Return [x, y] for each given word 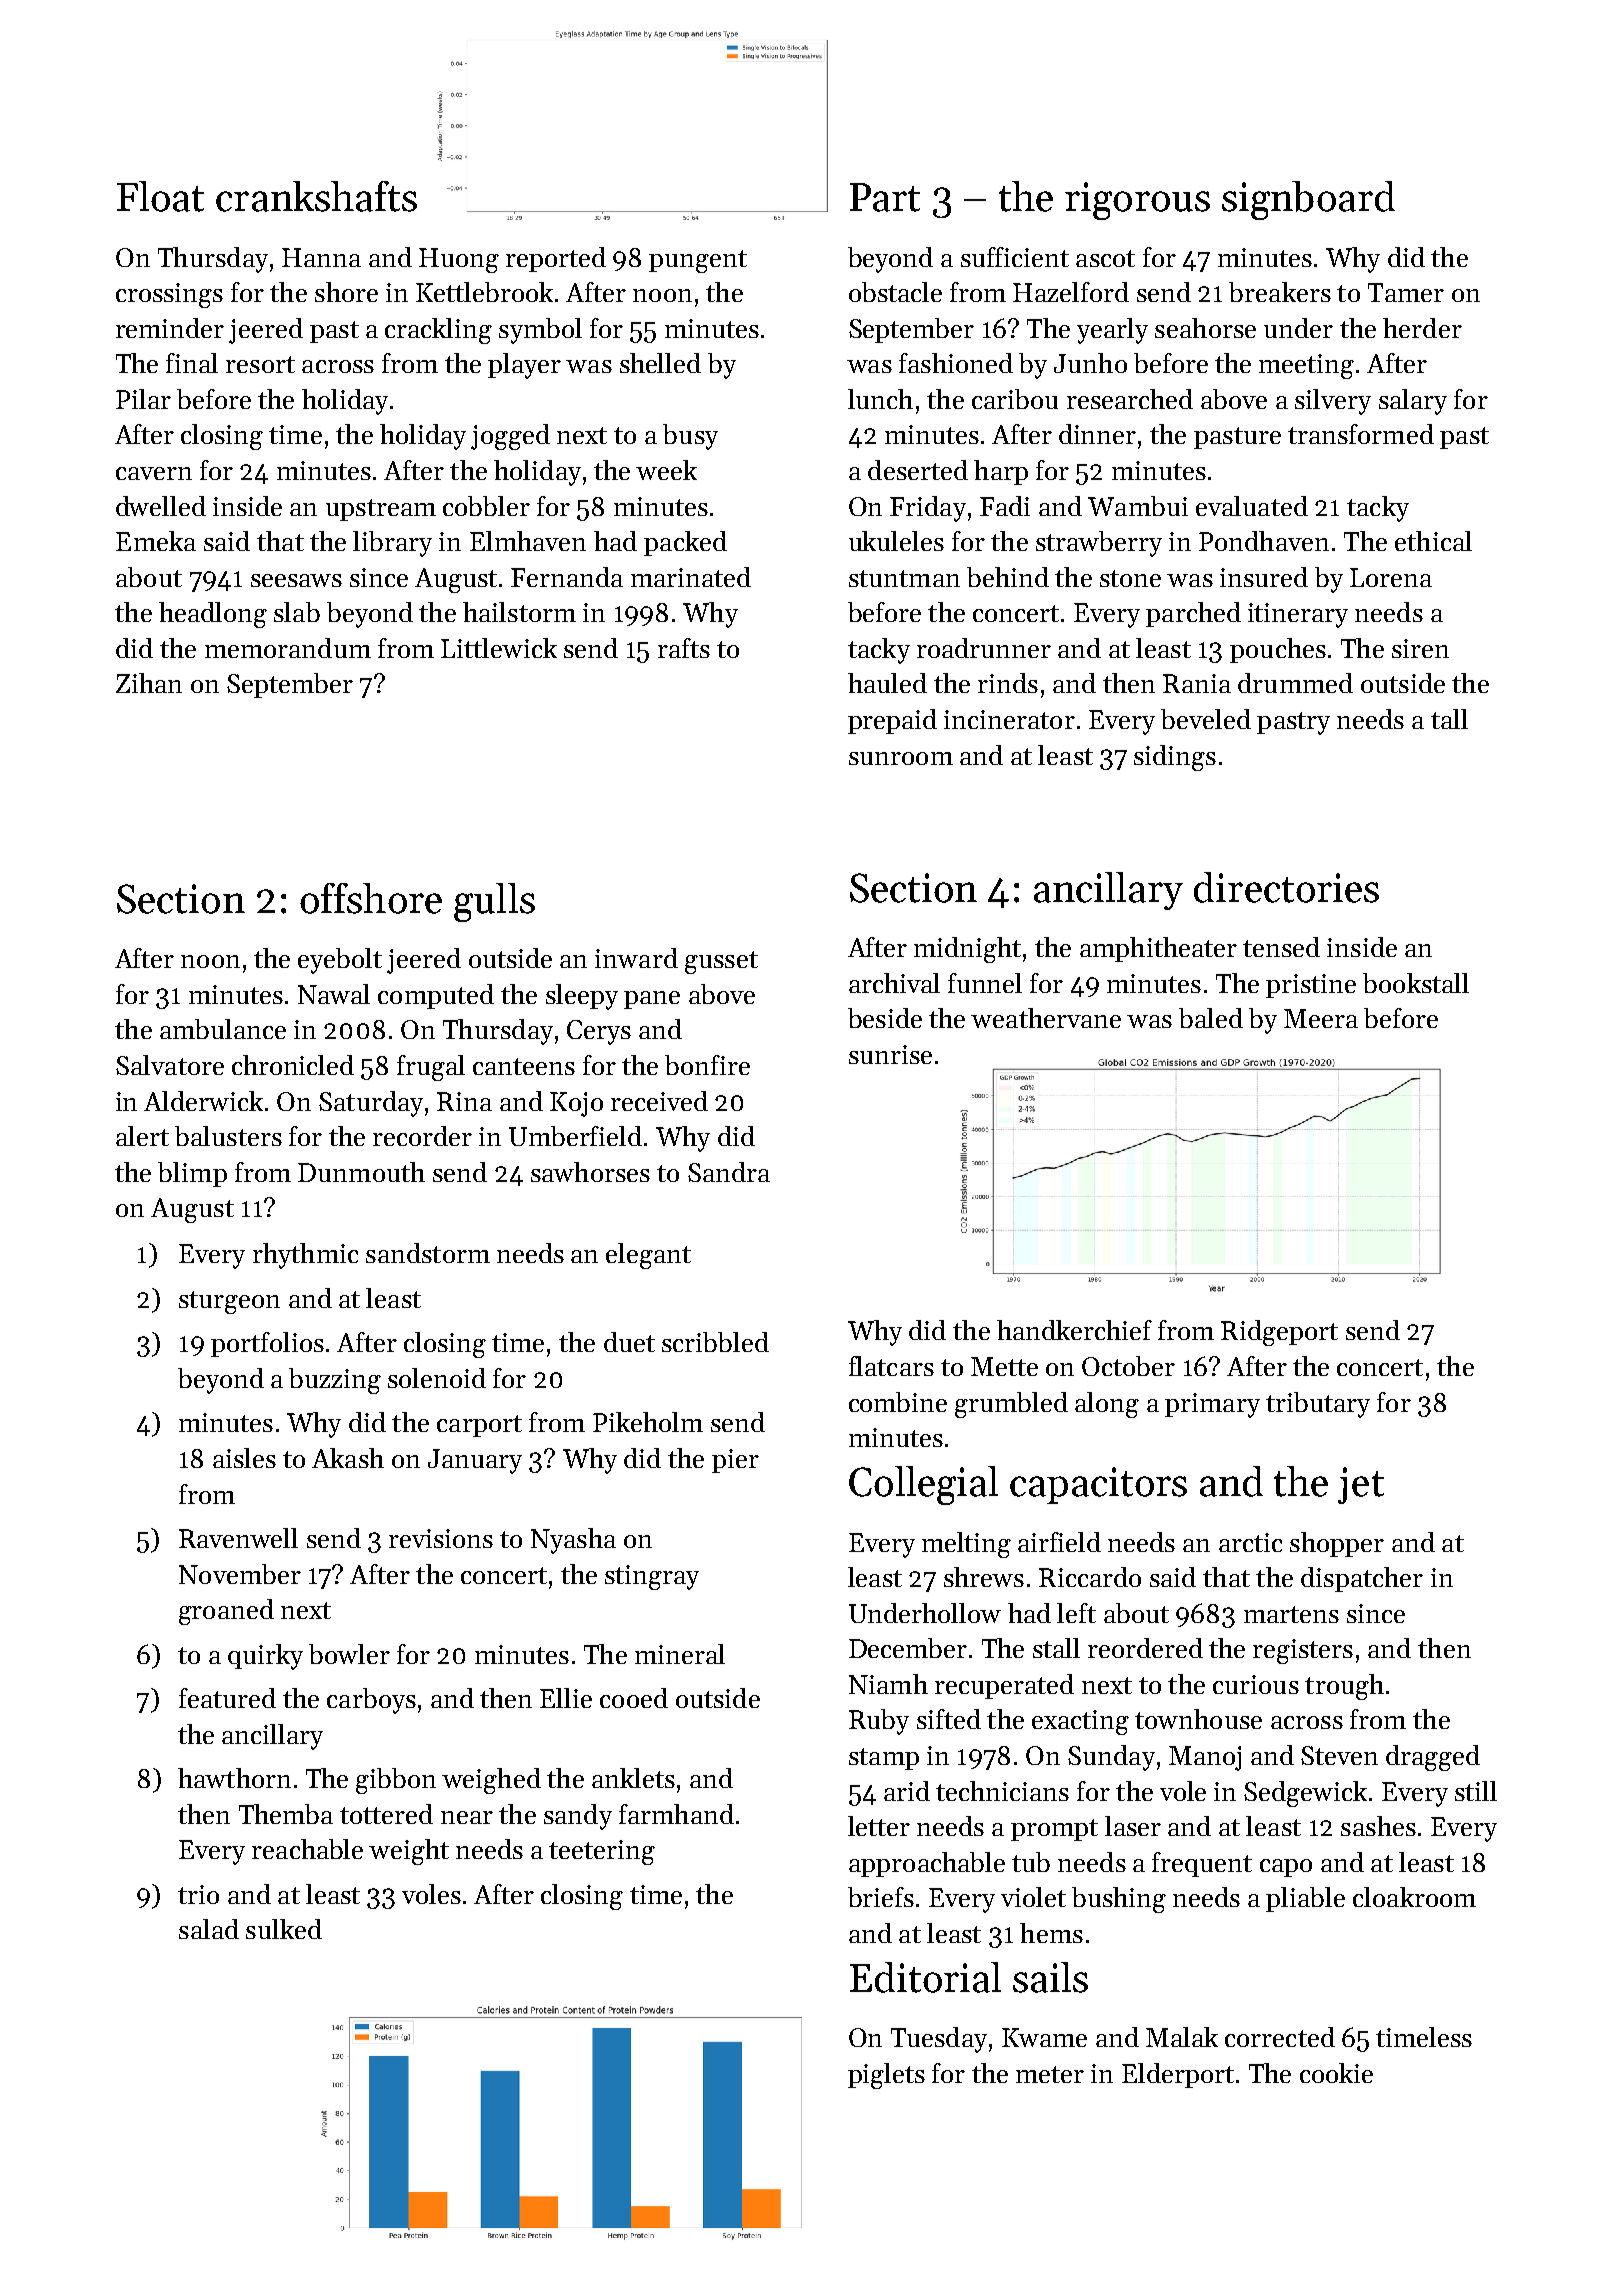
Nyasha [573, 1541]
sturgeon [229, 1302]
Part [885, 197]
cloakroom [1414, 1897]
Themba [286, 1814]
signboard [1308, 200]
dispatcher [1362, 1579]
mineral [680, 1654]
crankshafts [316, 196]
